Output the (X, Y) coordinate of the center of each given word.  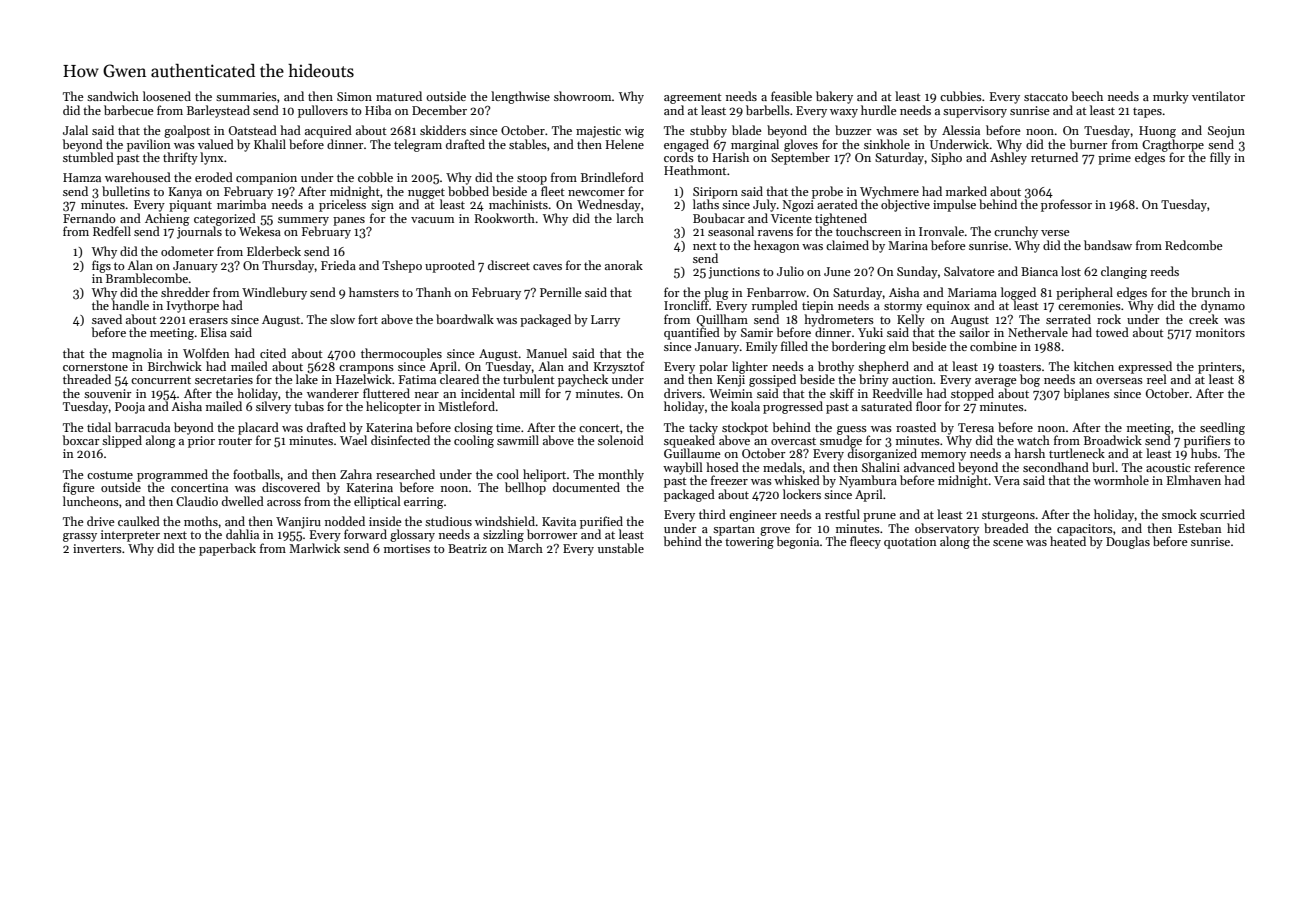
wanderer (333, 393)
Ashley (1008, 158)
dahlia (242, 534)
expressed (1145, 367)
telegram (418, 145)
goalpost (187, 131)
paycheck (583, 380)
